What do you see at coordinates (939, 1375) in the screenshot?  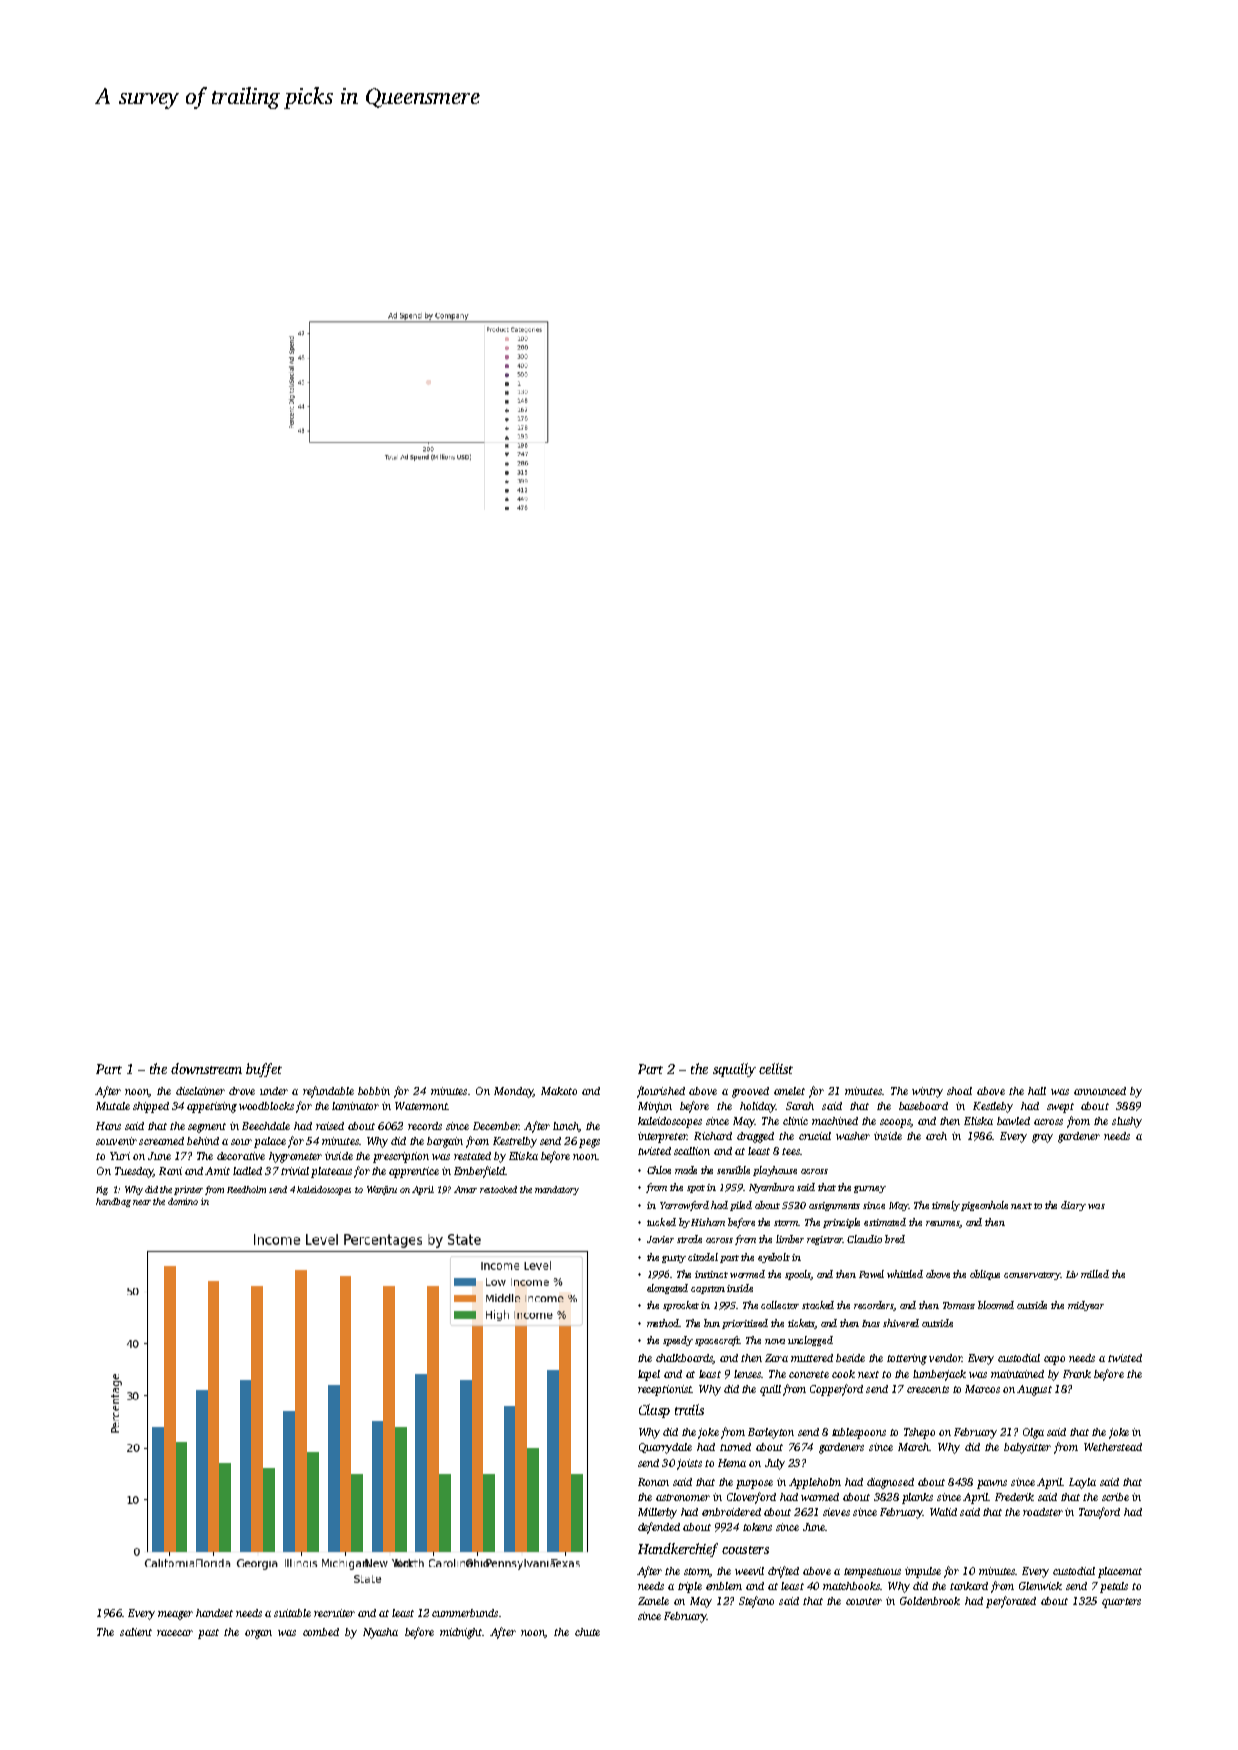 I see `lumberjack` at bounding box center [939, 1375].
